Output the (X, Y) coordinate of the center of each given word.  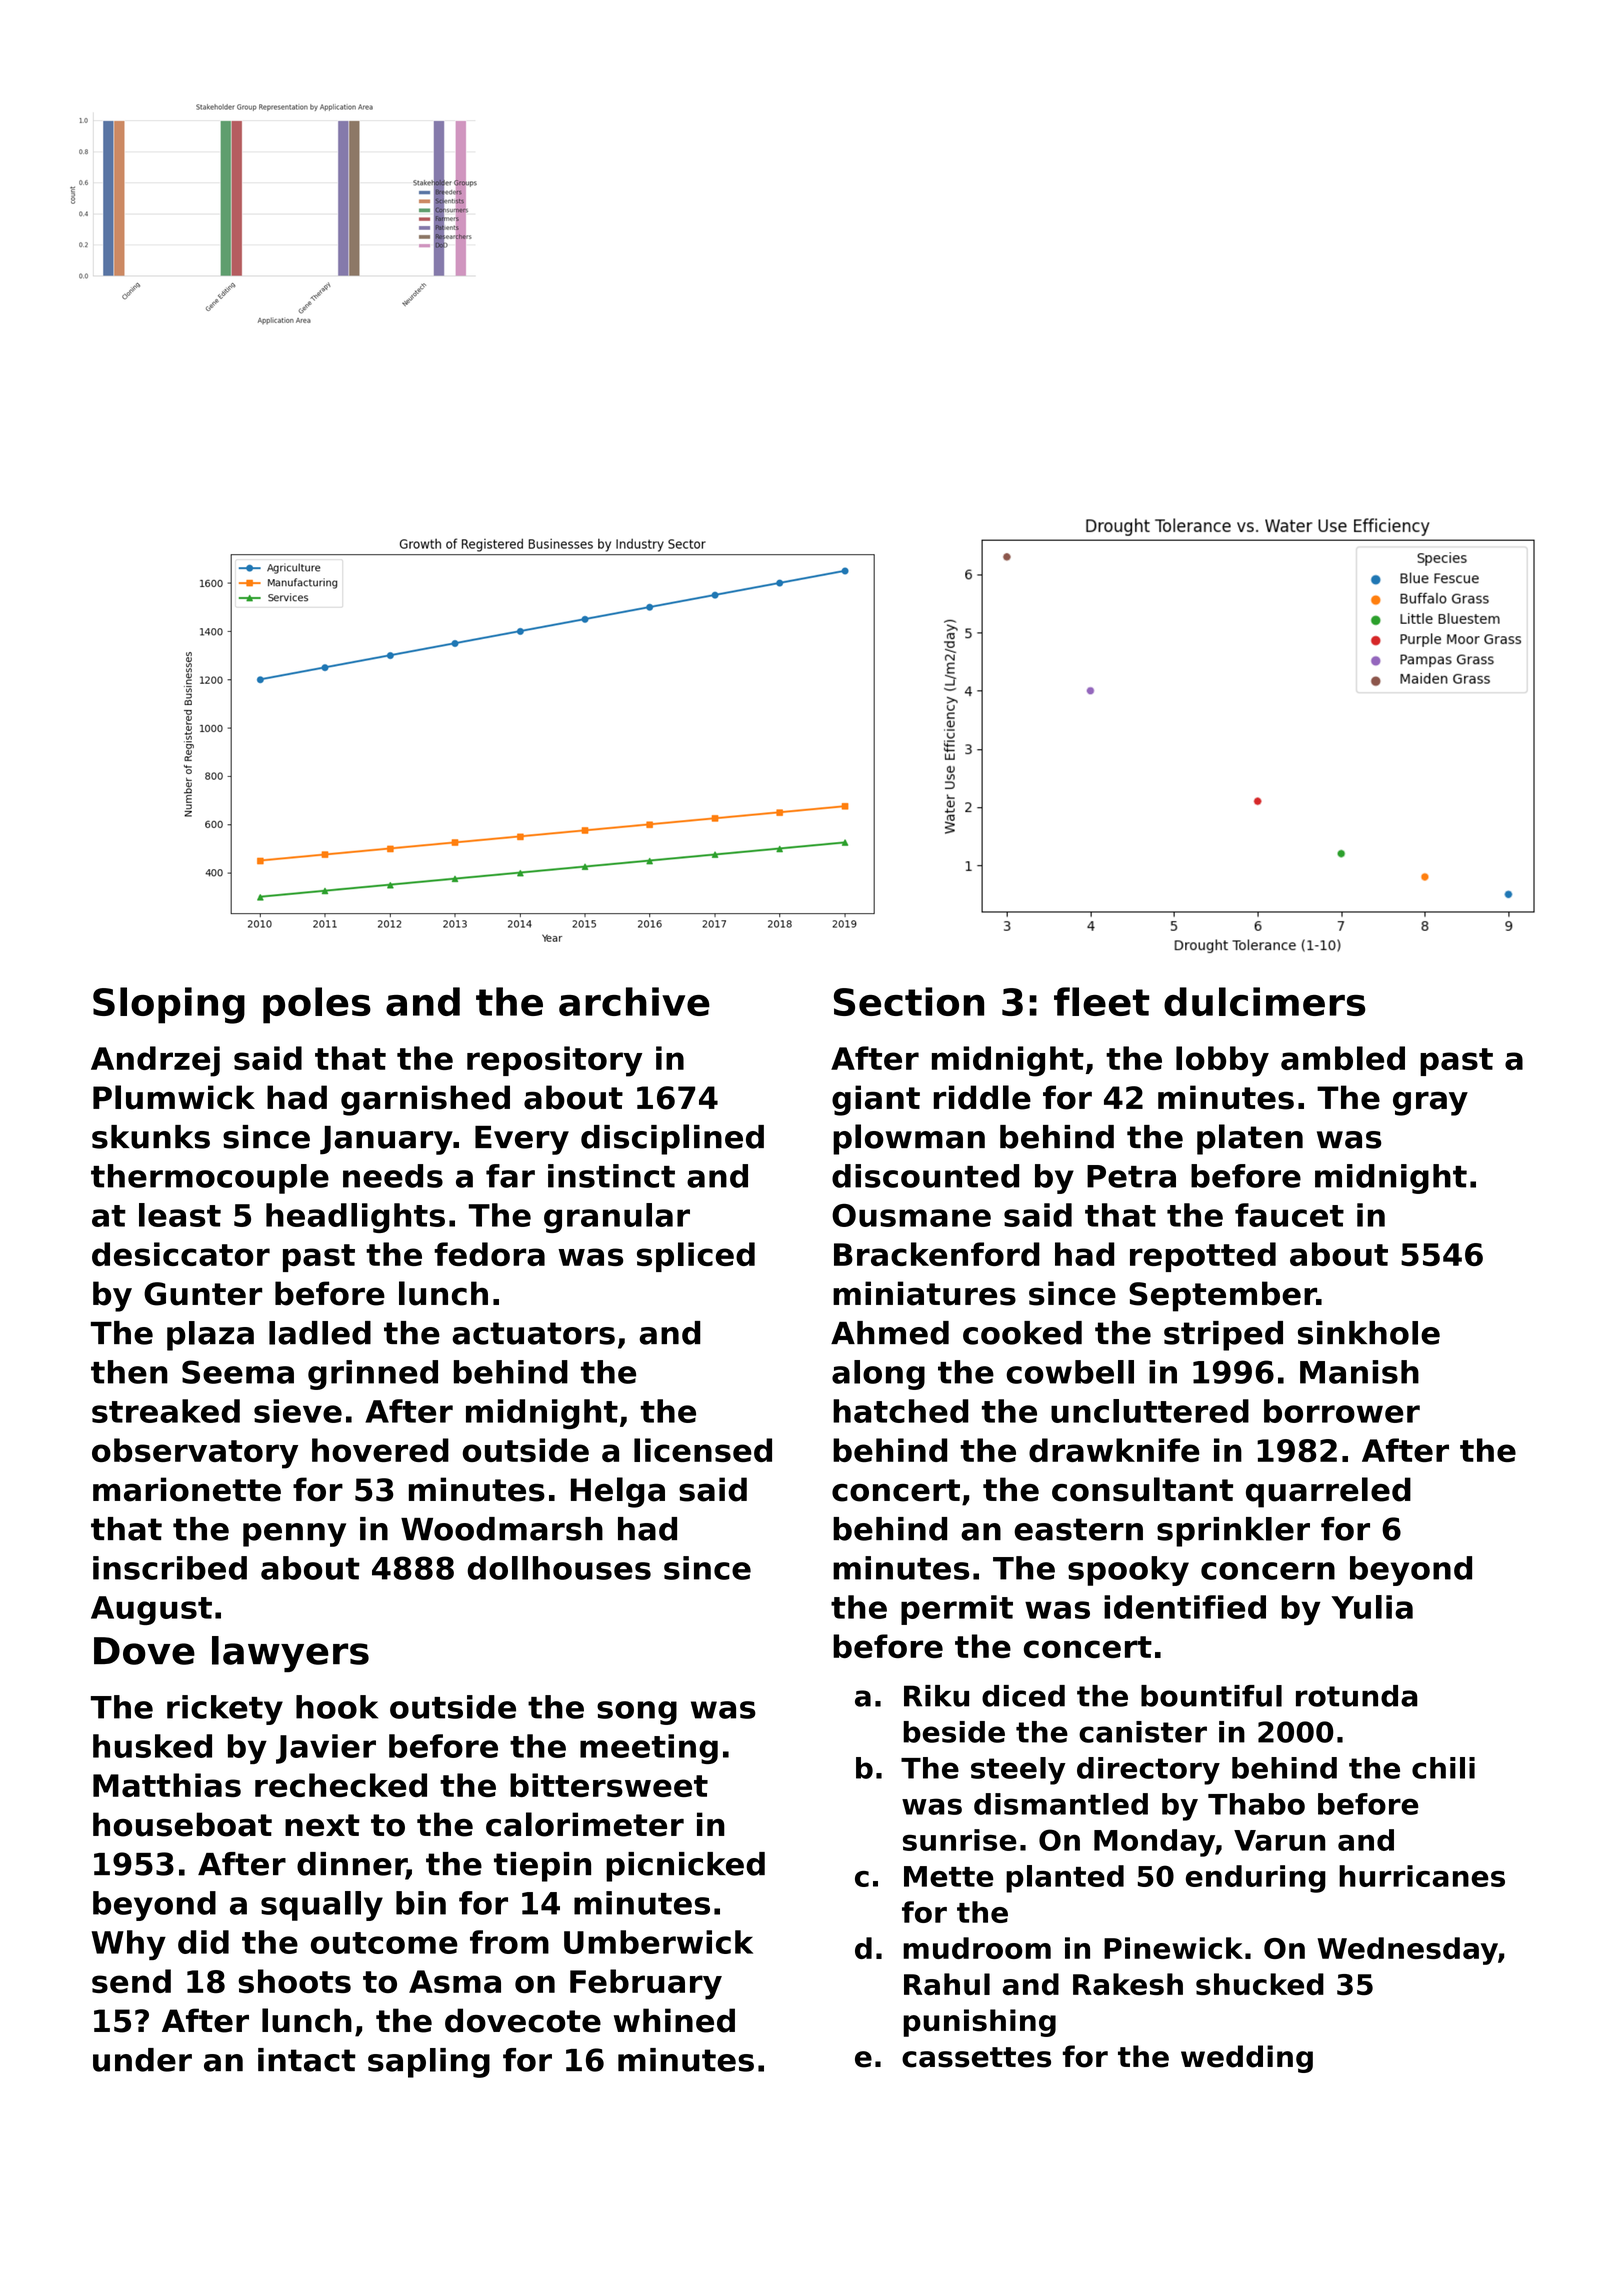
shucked (1260, 1984)
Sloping (169, 1005)
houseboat (182, 1824)
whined (674, 2020)
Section (909, 1001)
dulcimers (1265, 1001)
